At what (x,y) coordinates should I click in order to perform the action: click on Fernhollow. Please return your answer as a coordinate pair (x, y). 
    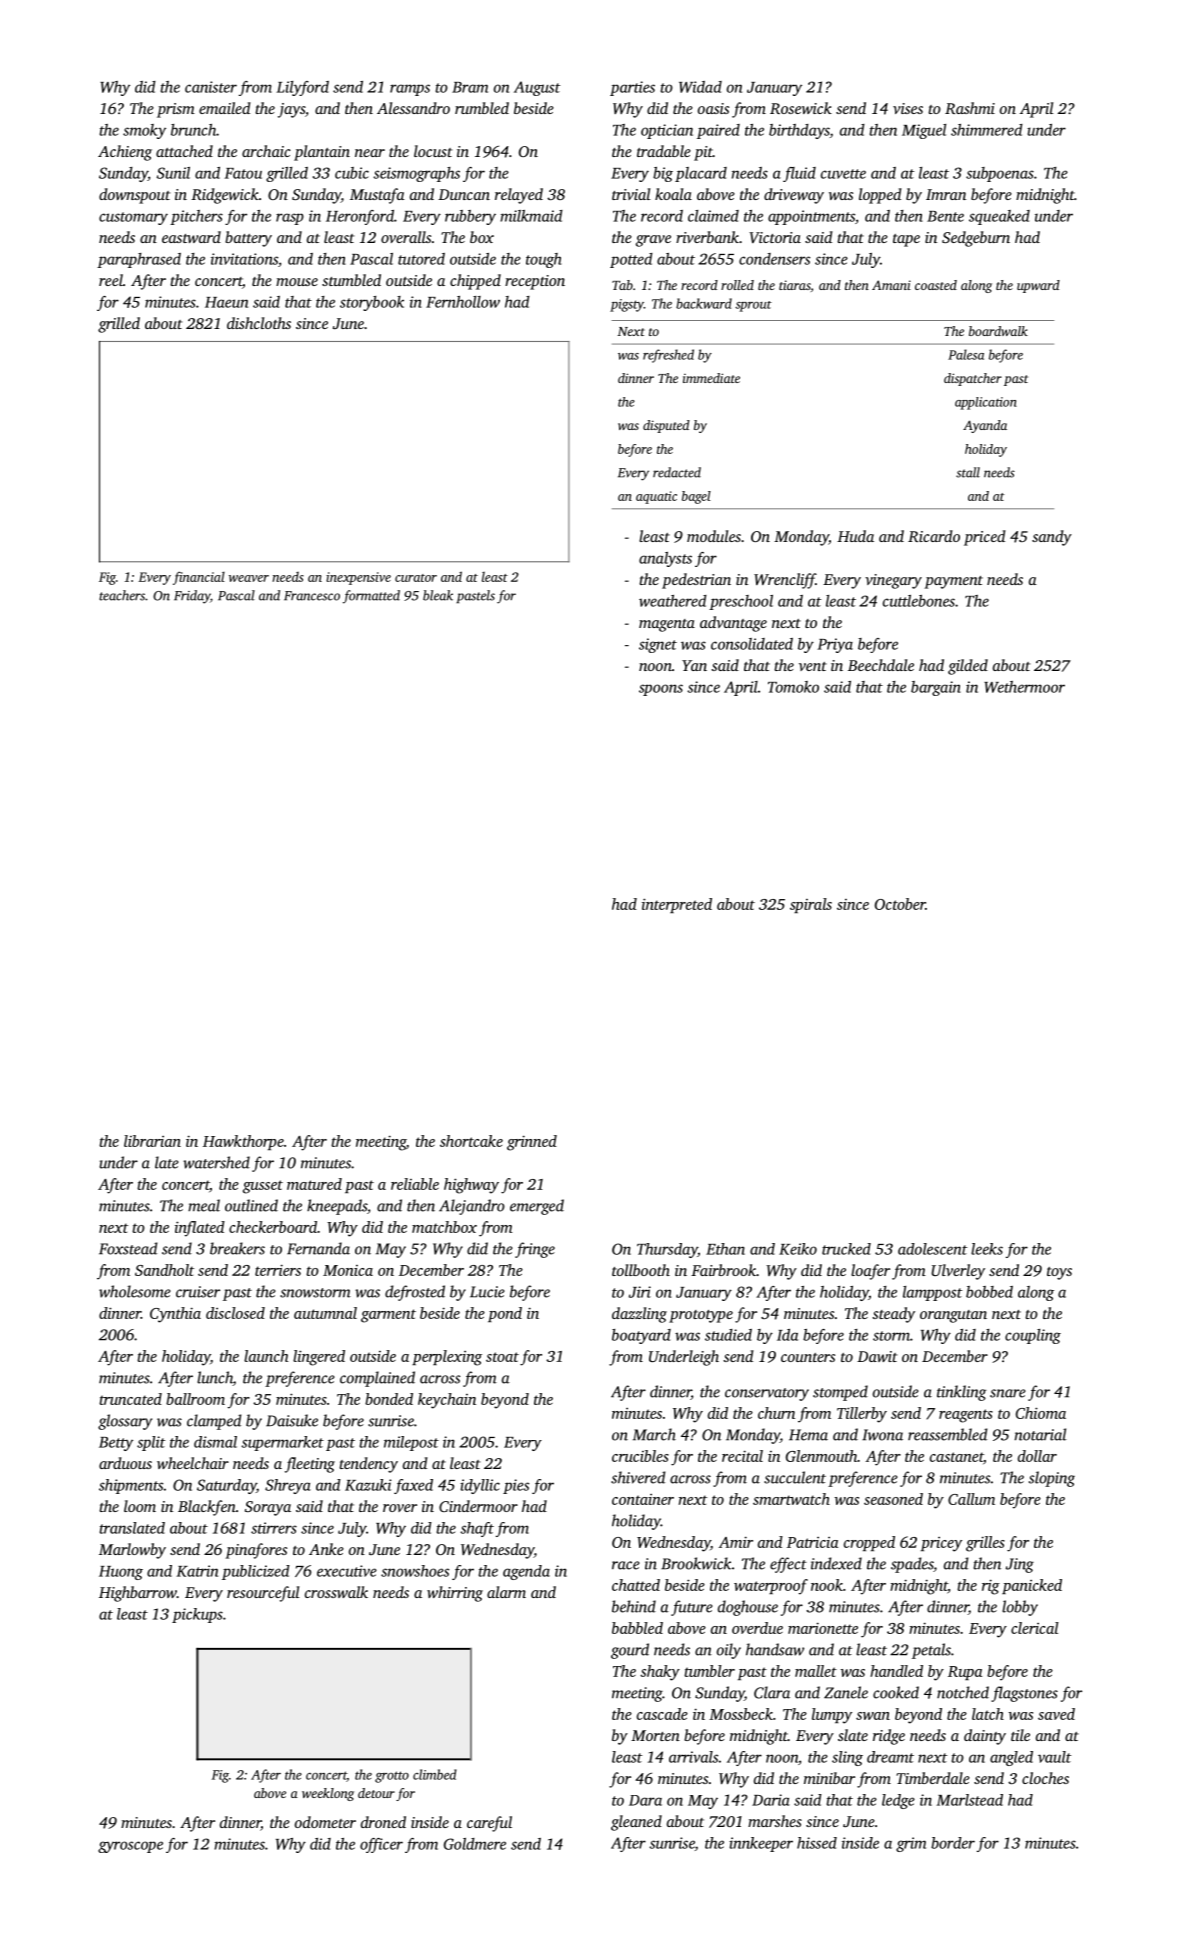
    Looking at the image, I should click on (463, 302).
